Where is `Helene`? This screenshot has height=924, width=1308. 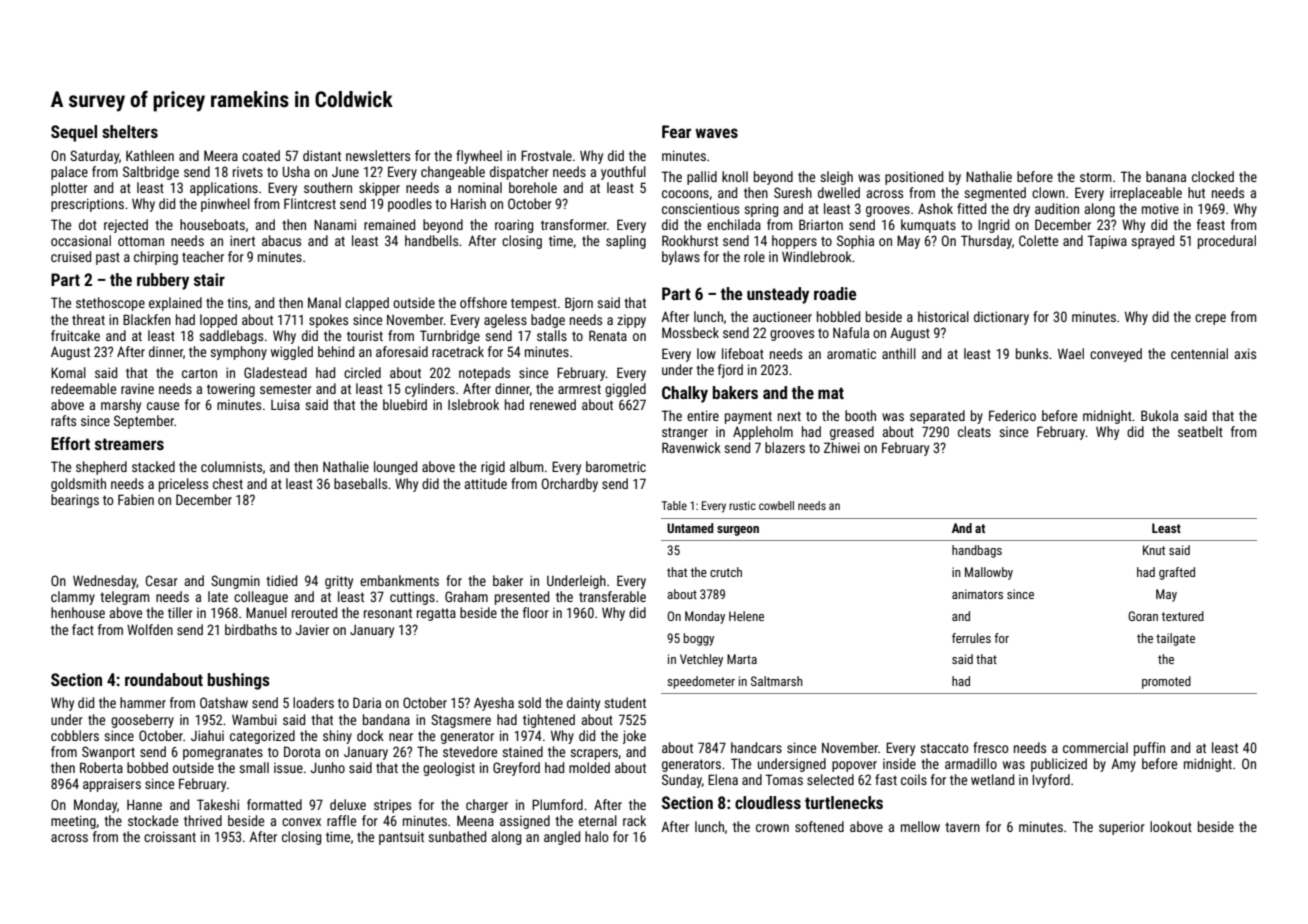
Helene is located at coordinates (746, 616).
